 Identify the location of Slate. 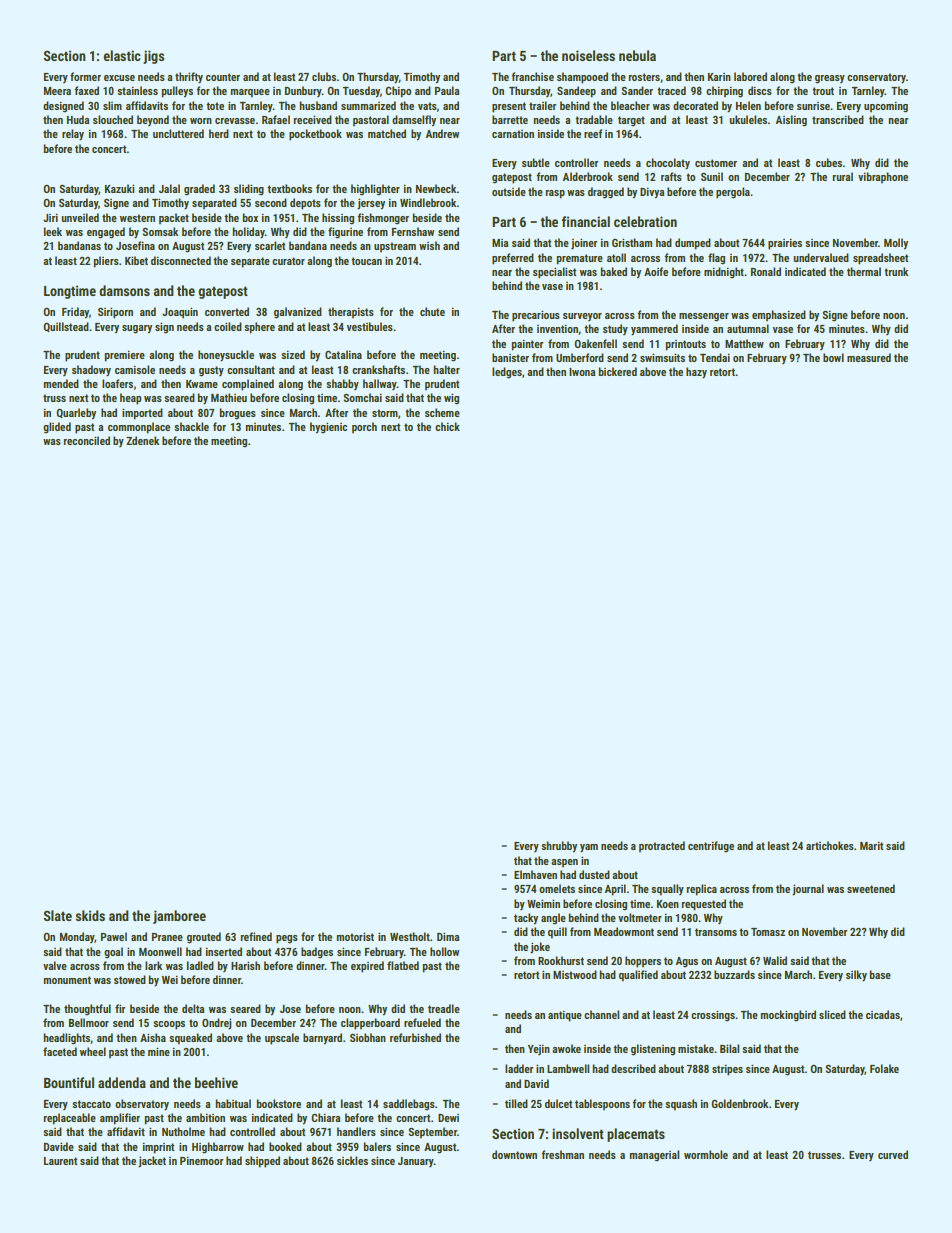
(57, 915).
